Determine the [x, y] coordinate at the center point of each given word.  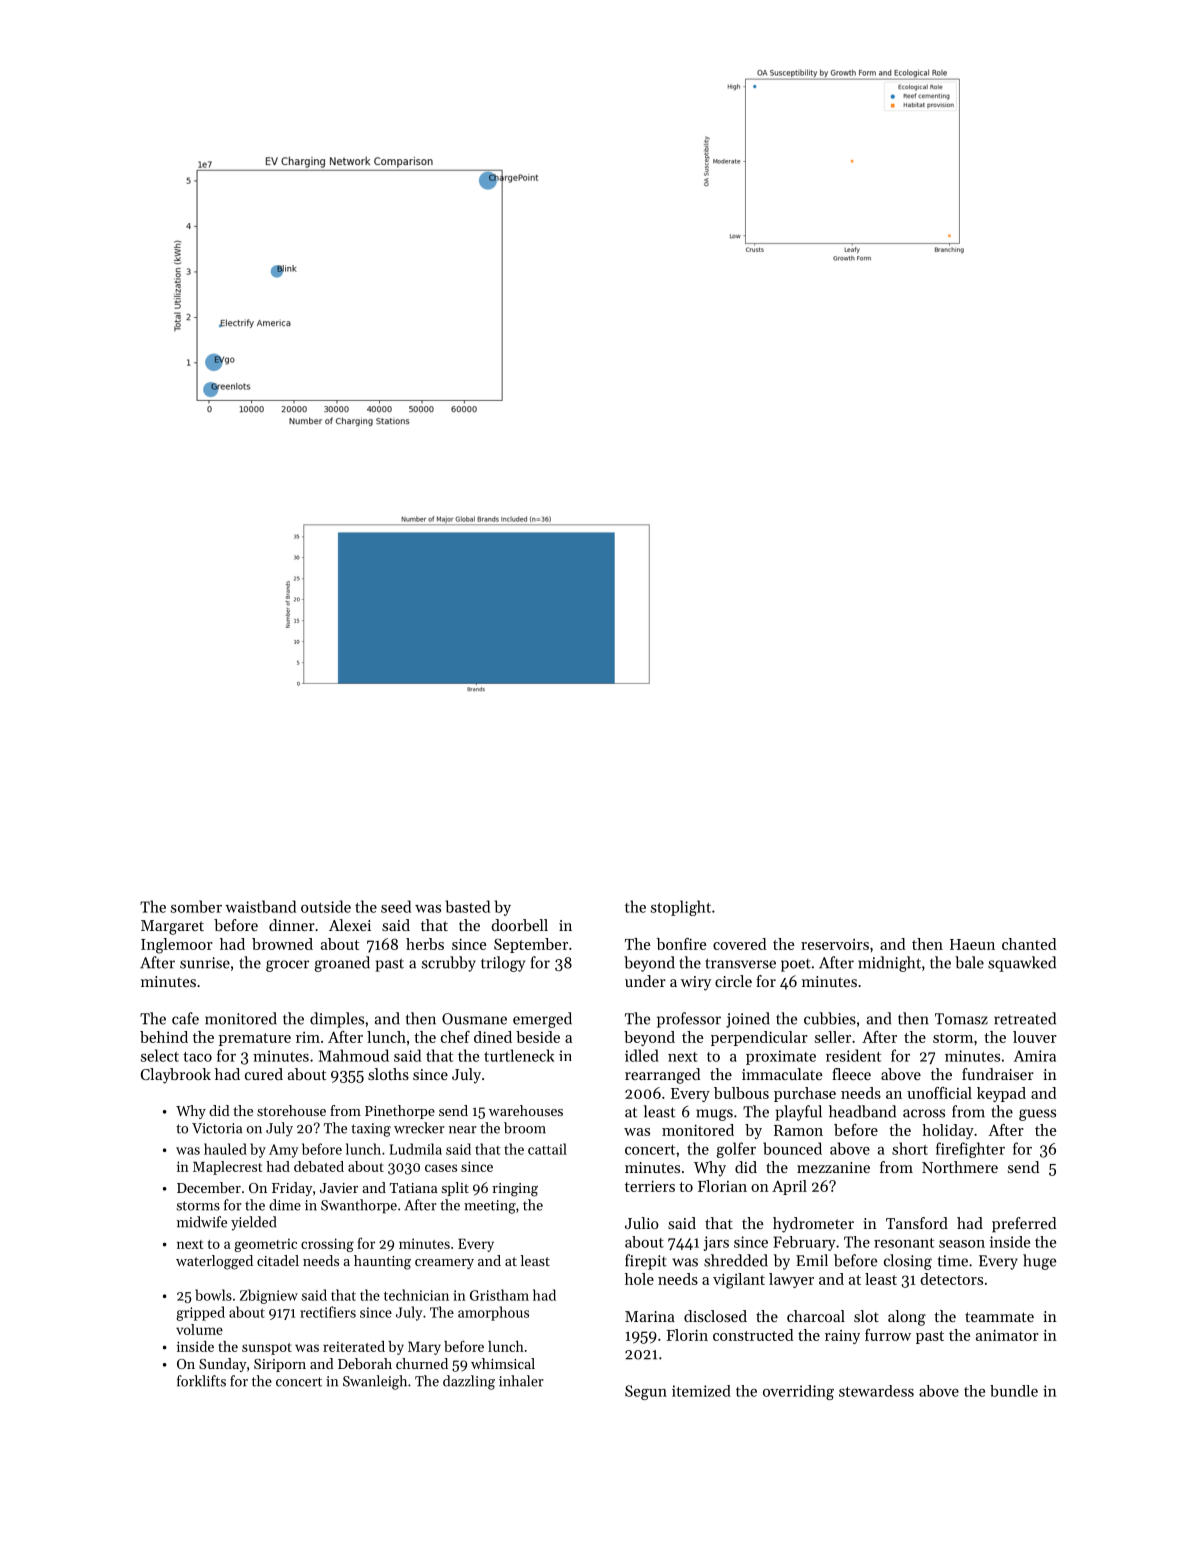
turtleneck [519, 1055]
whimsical [503, 1363]
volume [199, 1329]
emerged [542, 1020]
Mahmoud [354, 1055]
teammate [999, 1317]
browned [282, 944]
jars [716, 1243]
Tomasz [961, 1019]
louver [1035, 1037]
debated [319, 1166]
